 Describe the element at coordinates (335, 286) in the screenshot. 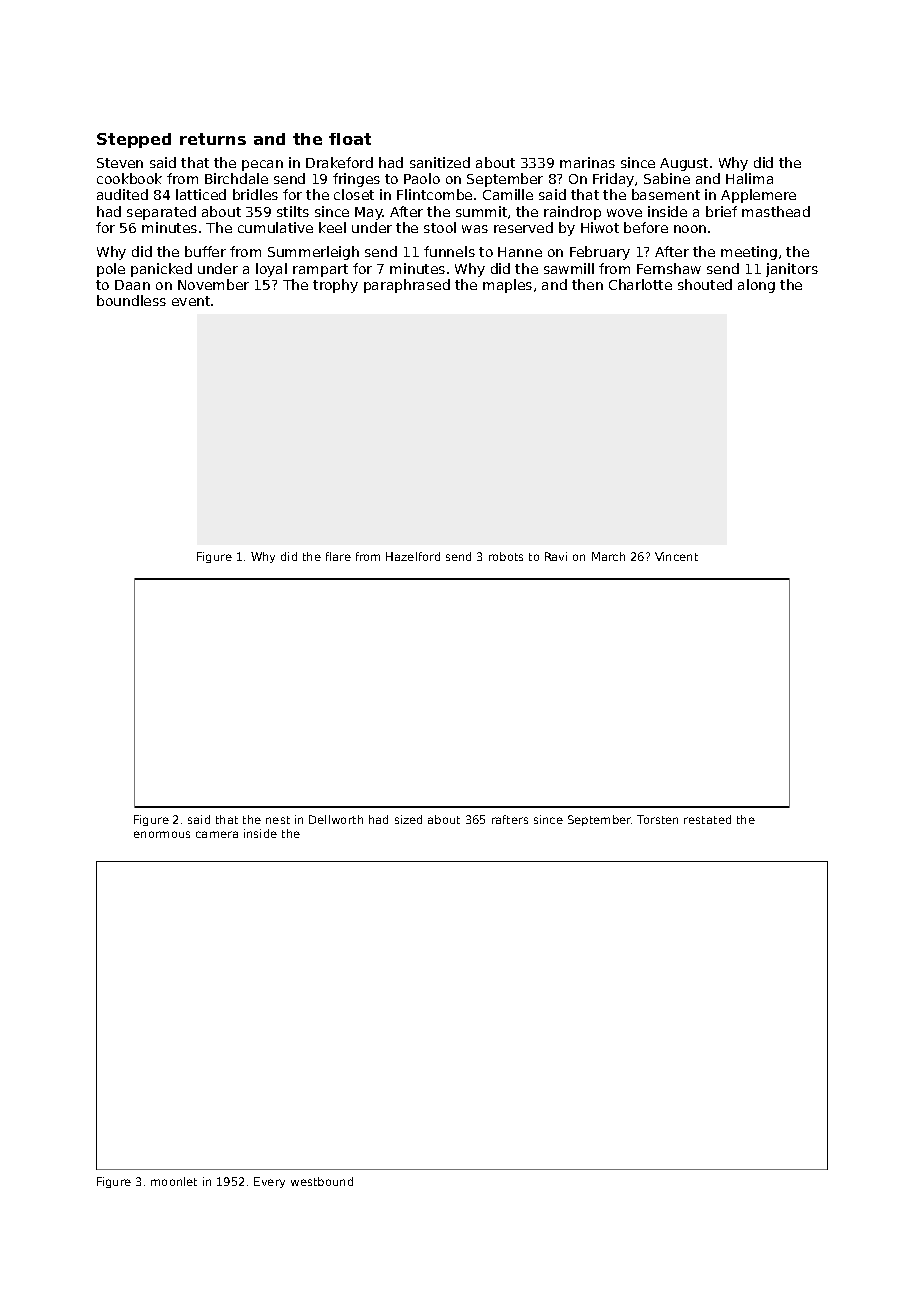

I see `trophy` at that location.
